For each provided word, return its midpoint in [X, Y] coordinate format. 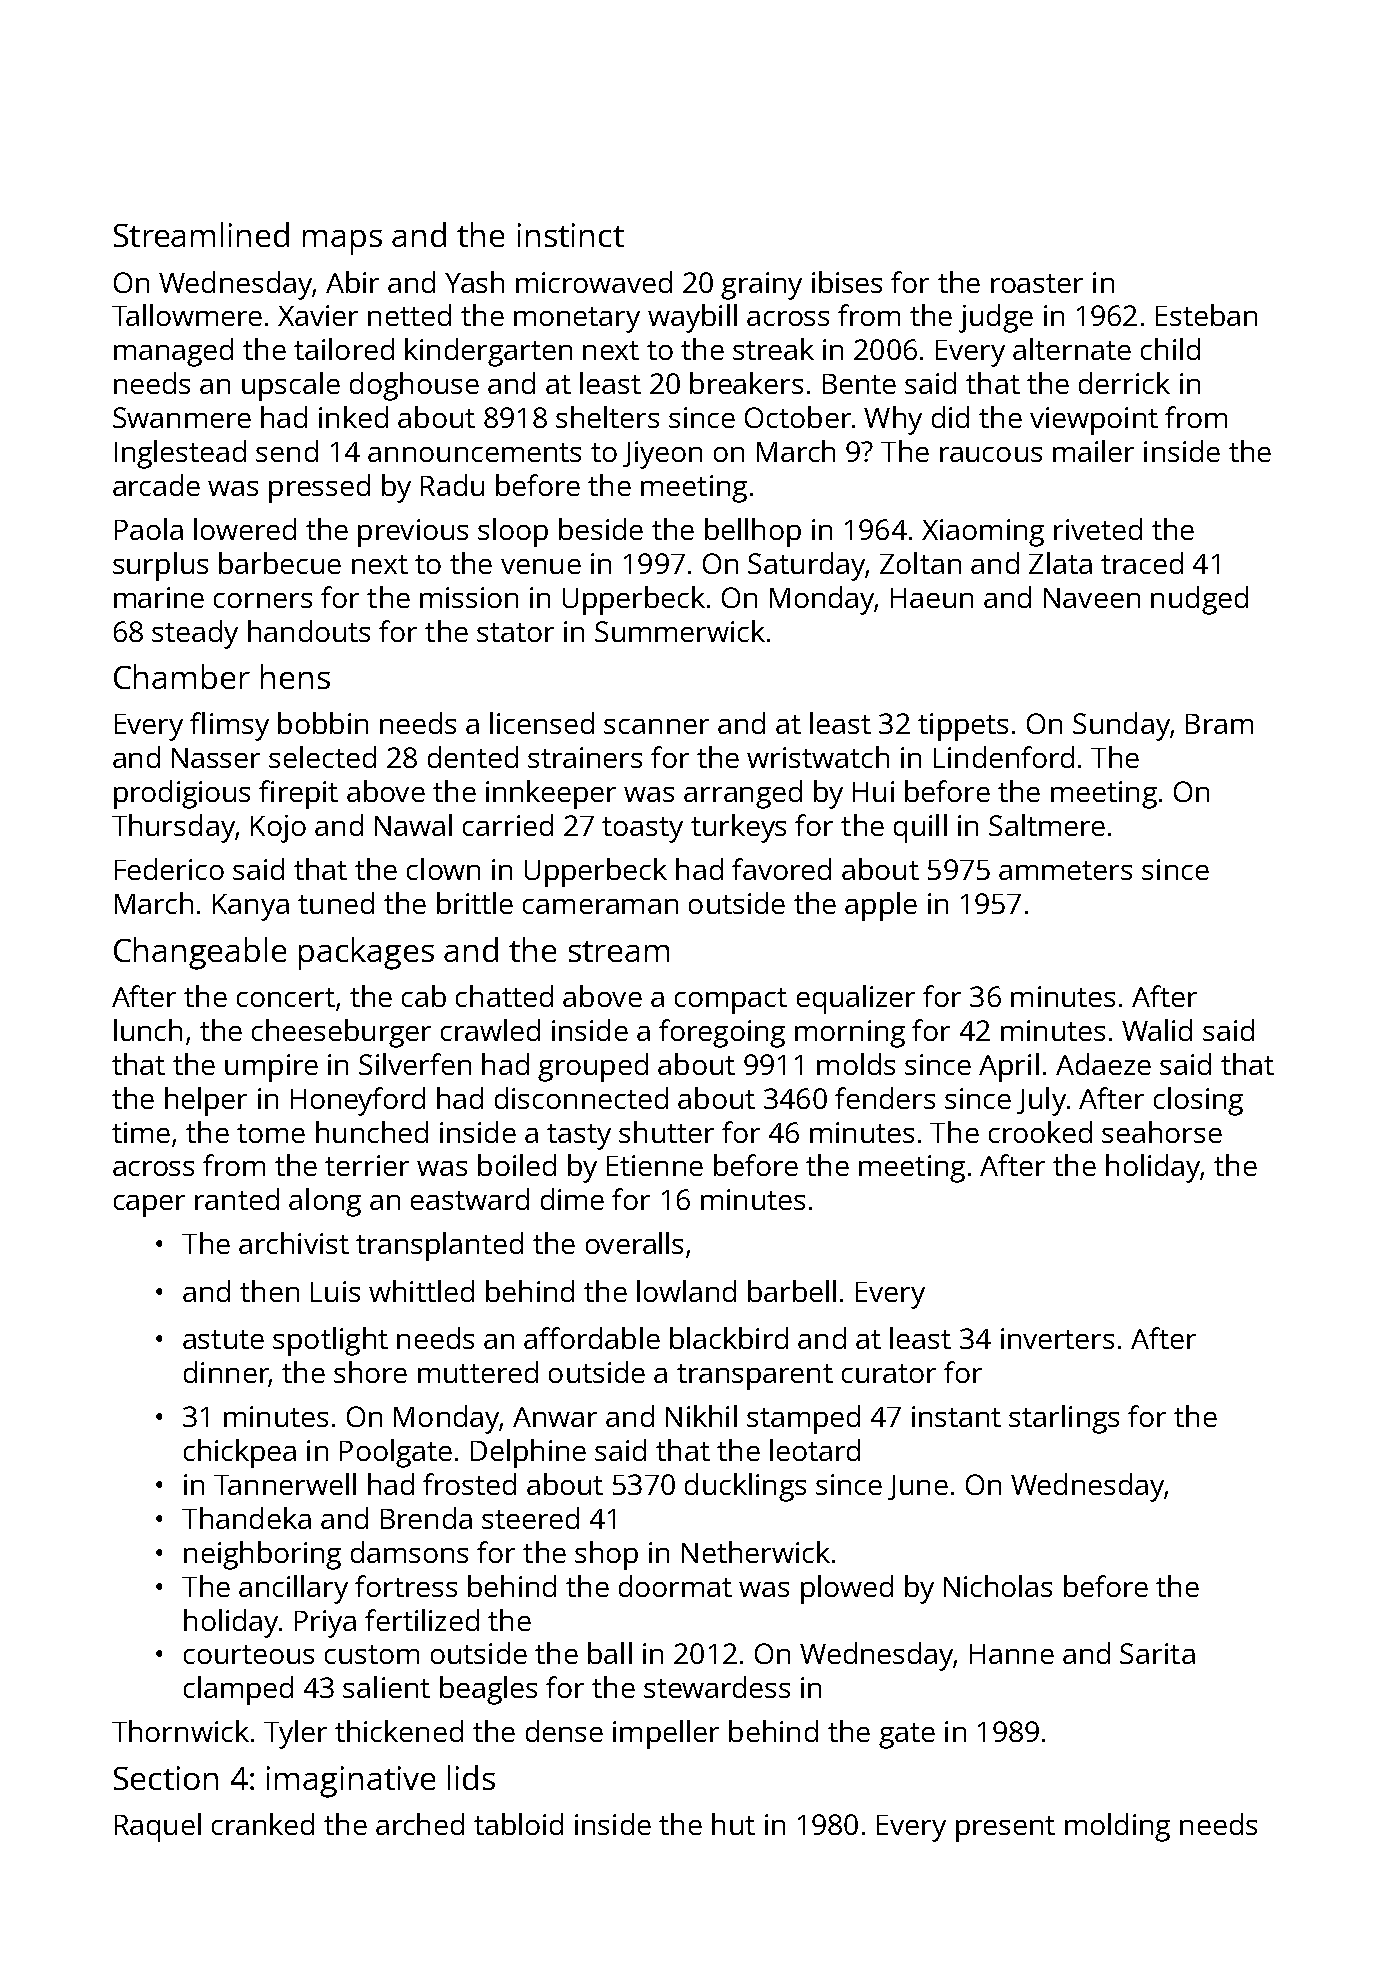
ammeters [1065, 870]
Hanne [1012, 1654]
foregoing [722, 1033]
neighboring [262, 1555]
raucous [991, 454]
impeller [666, 1734]
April [1009, 1067]
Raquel [158, 1827]
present [1005, 1829]
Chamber [182, 676]
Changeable [200, 953]
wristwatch [818, 757]
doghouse [414, 386]
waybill [692, 318]
